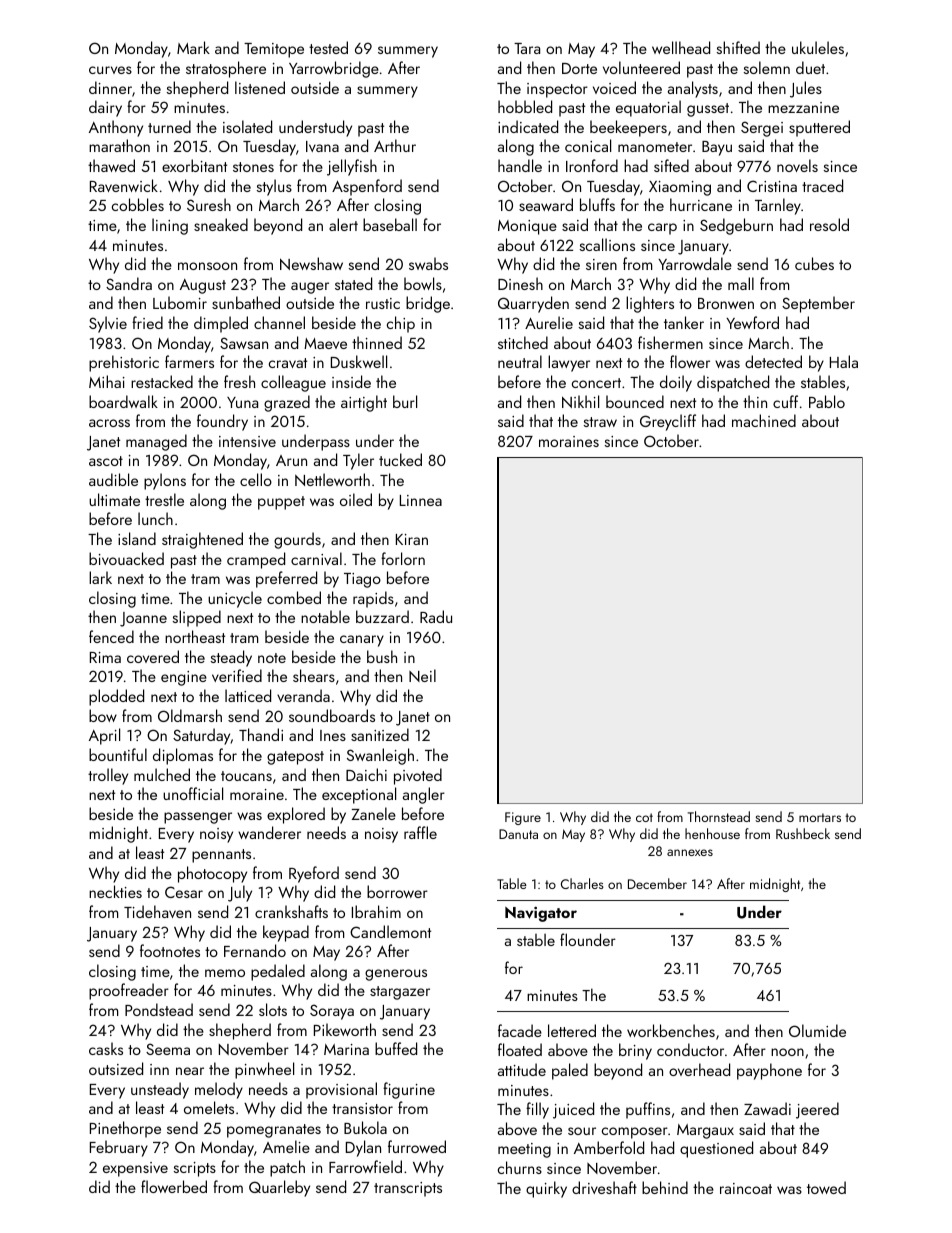  I want to click on Quarleby, so click(279, 1188).
